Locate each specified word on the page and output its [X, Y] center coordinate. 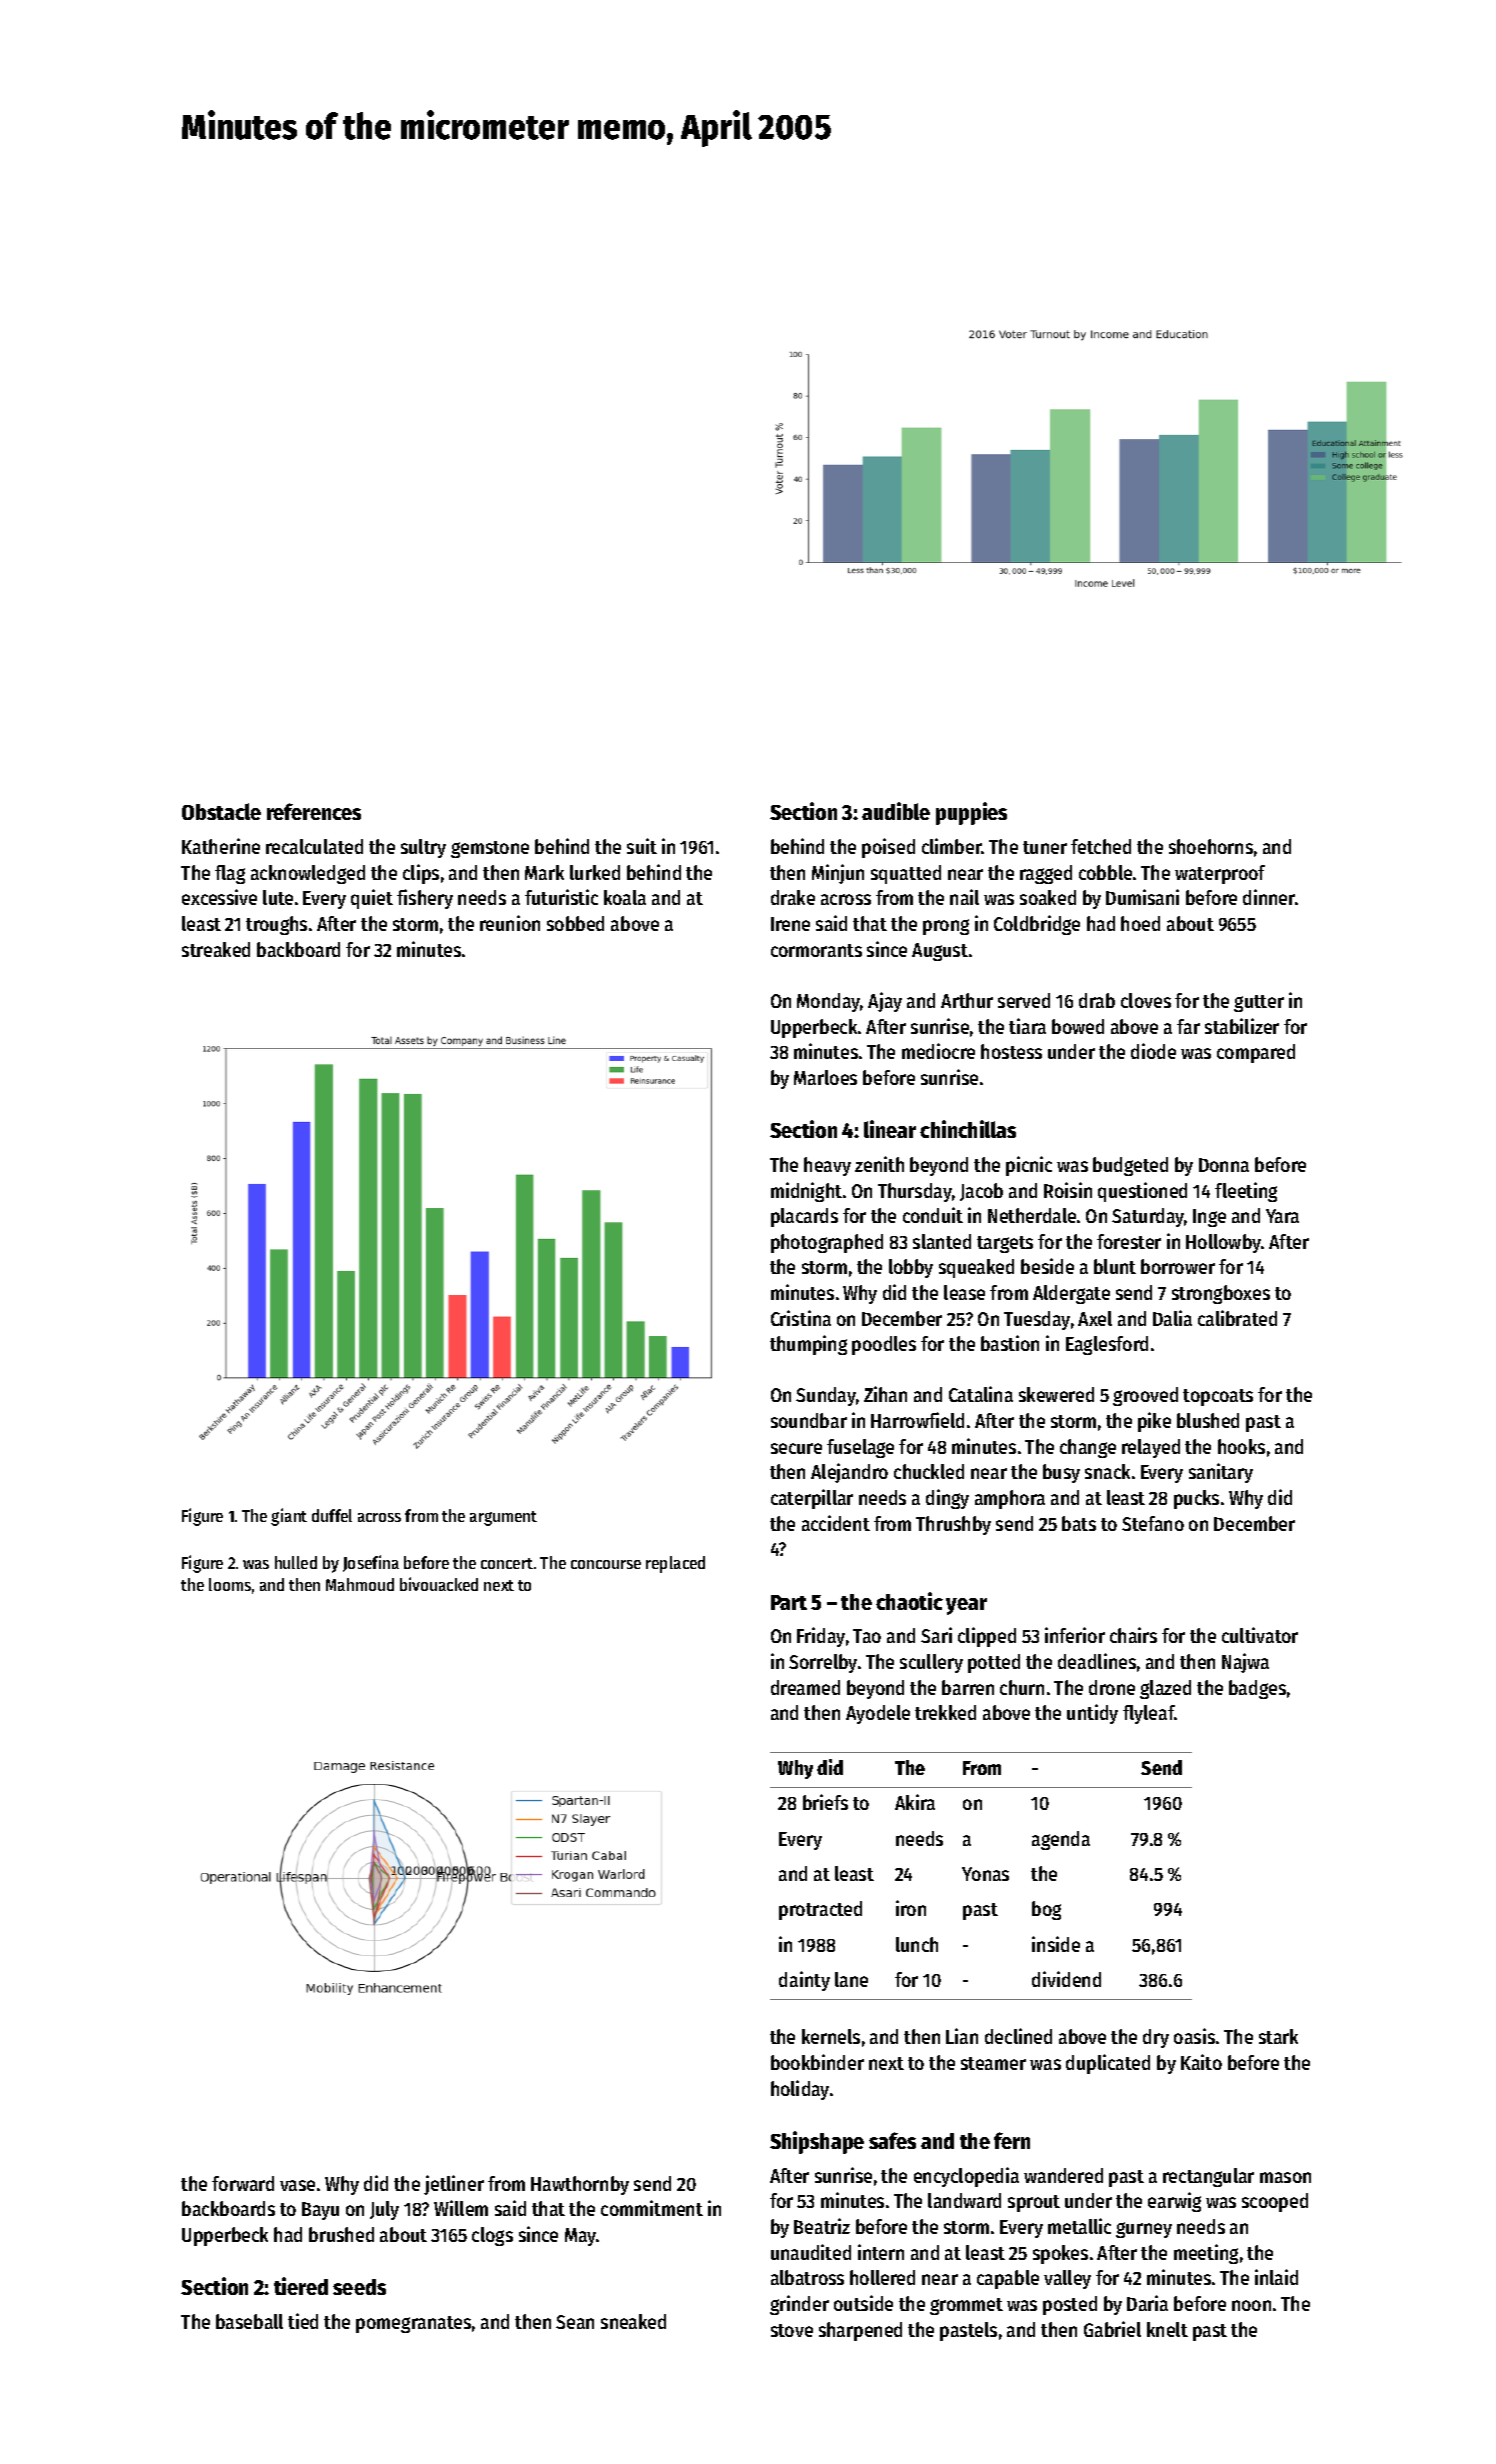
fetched [1101, 846]
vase [297, 2185]
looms [230, 1584]
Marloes [825, 1077]
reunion [510, 923]
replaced [675, 1564]
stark [1278, 2036]
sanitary [1221, 1473]
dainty [804, 1981]
